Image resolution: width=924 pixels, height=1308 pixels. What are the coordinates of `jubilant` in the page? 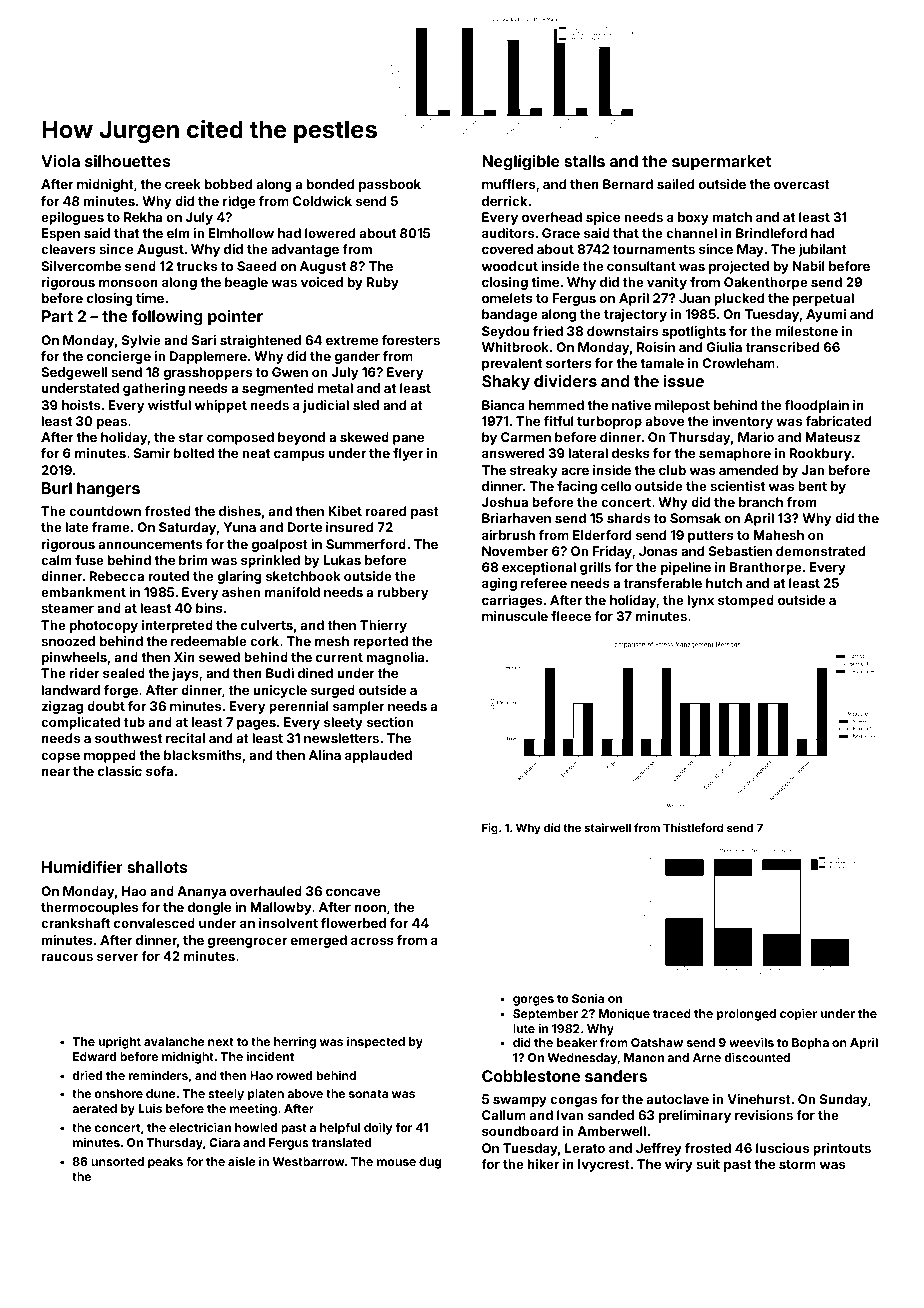 It's located at (822, 250).
